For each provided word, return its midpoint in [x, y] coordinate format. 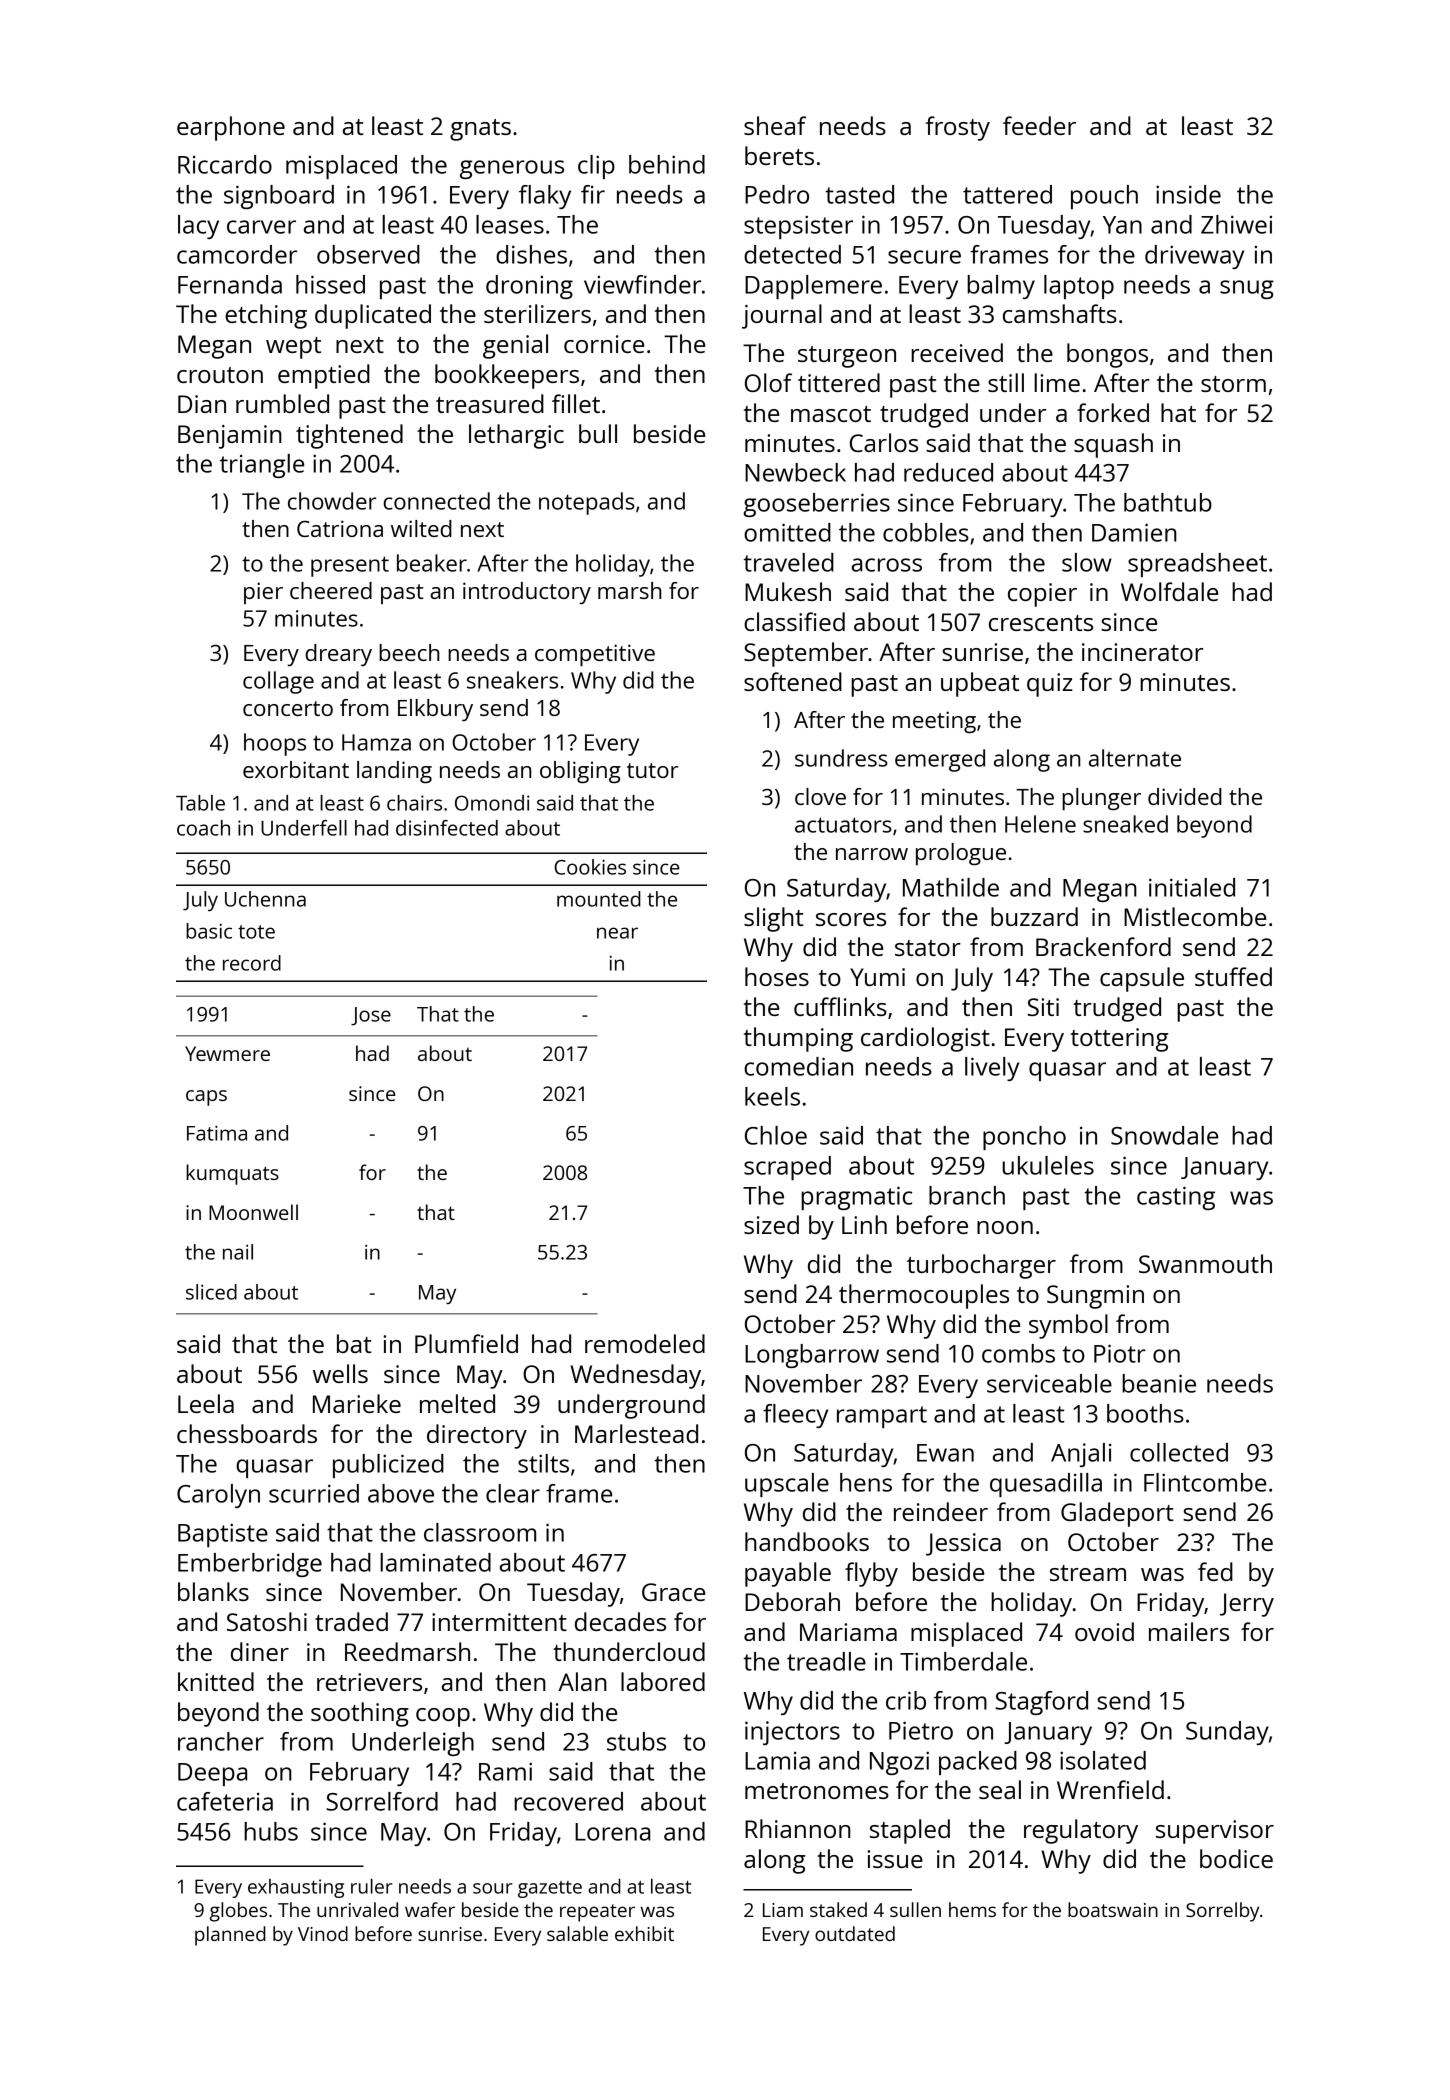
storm [1233, 384]
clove [820, 796]
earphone [231, 128]
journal [782, 316]
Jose [371, 1016]
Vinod [323, 1933]
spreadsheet [1197, 565]
